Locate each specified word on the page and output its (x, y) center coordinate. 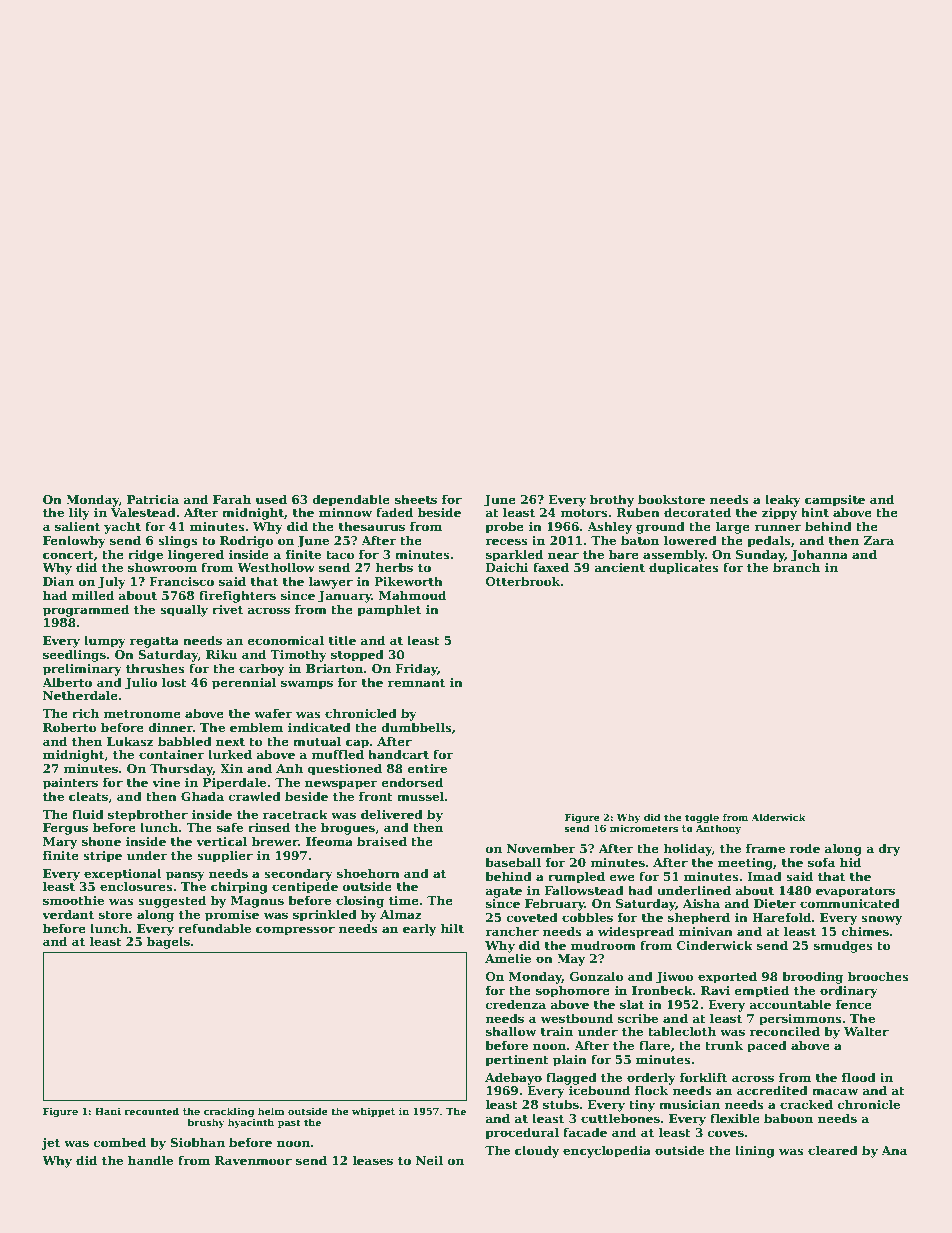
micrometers (644, 828)
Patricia (153, 499)
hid (850, 862)
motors (584, 513)
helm (271, 1111)
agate (504, 892)
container (171, 754)
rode (805, 848)
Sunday (760, 555)
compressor (295, 931)
